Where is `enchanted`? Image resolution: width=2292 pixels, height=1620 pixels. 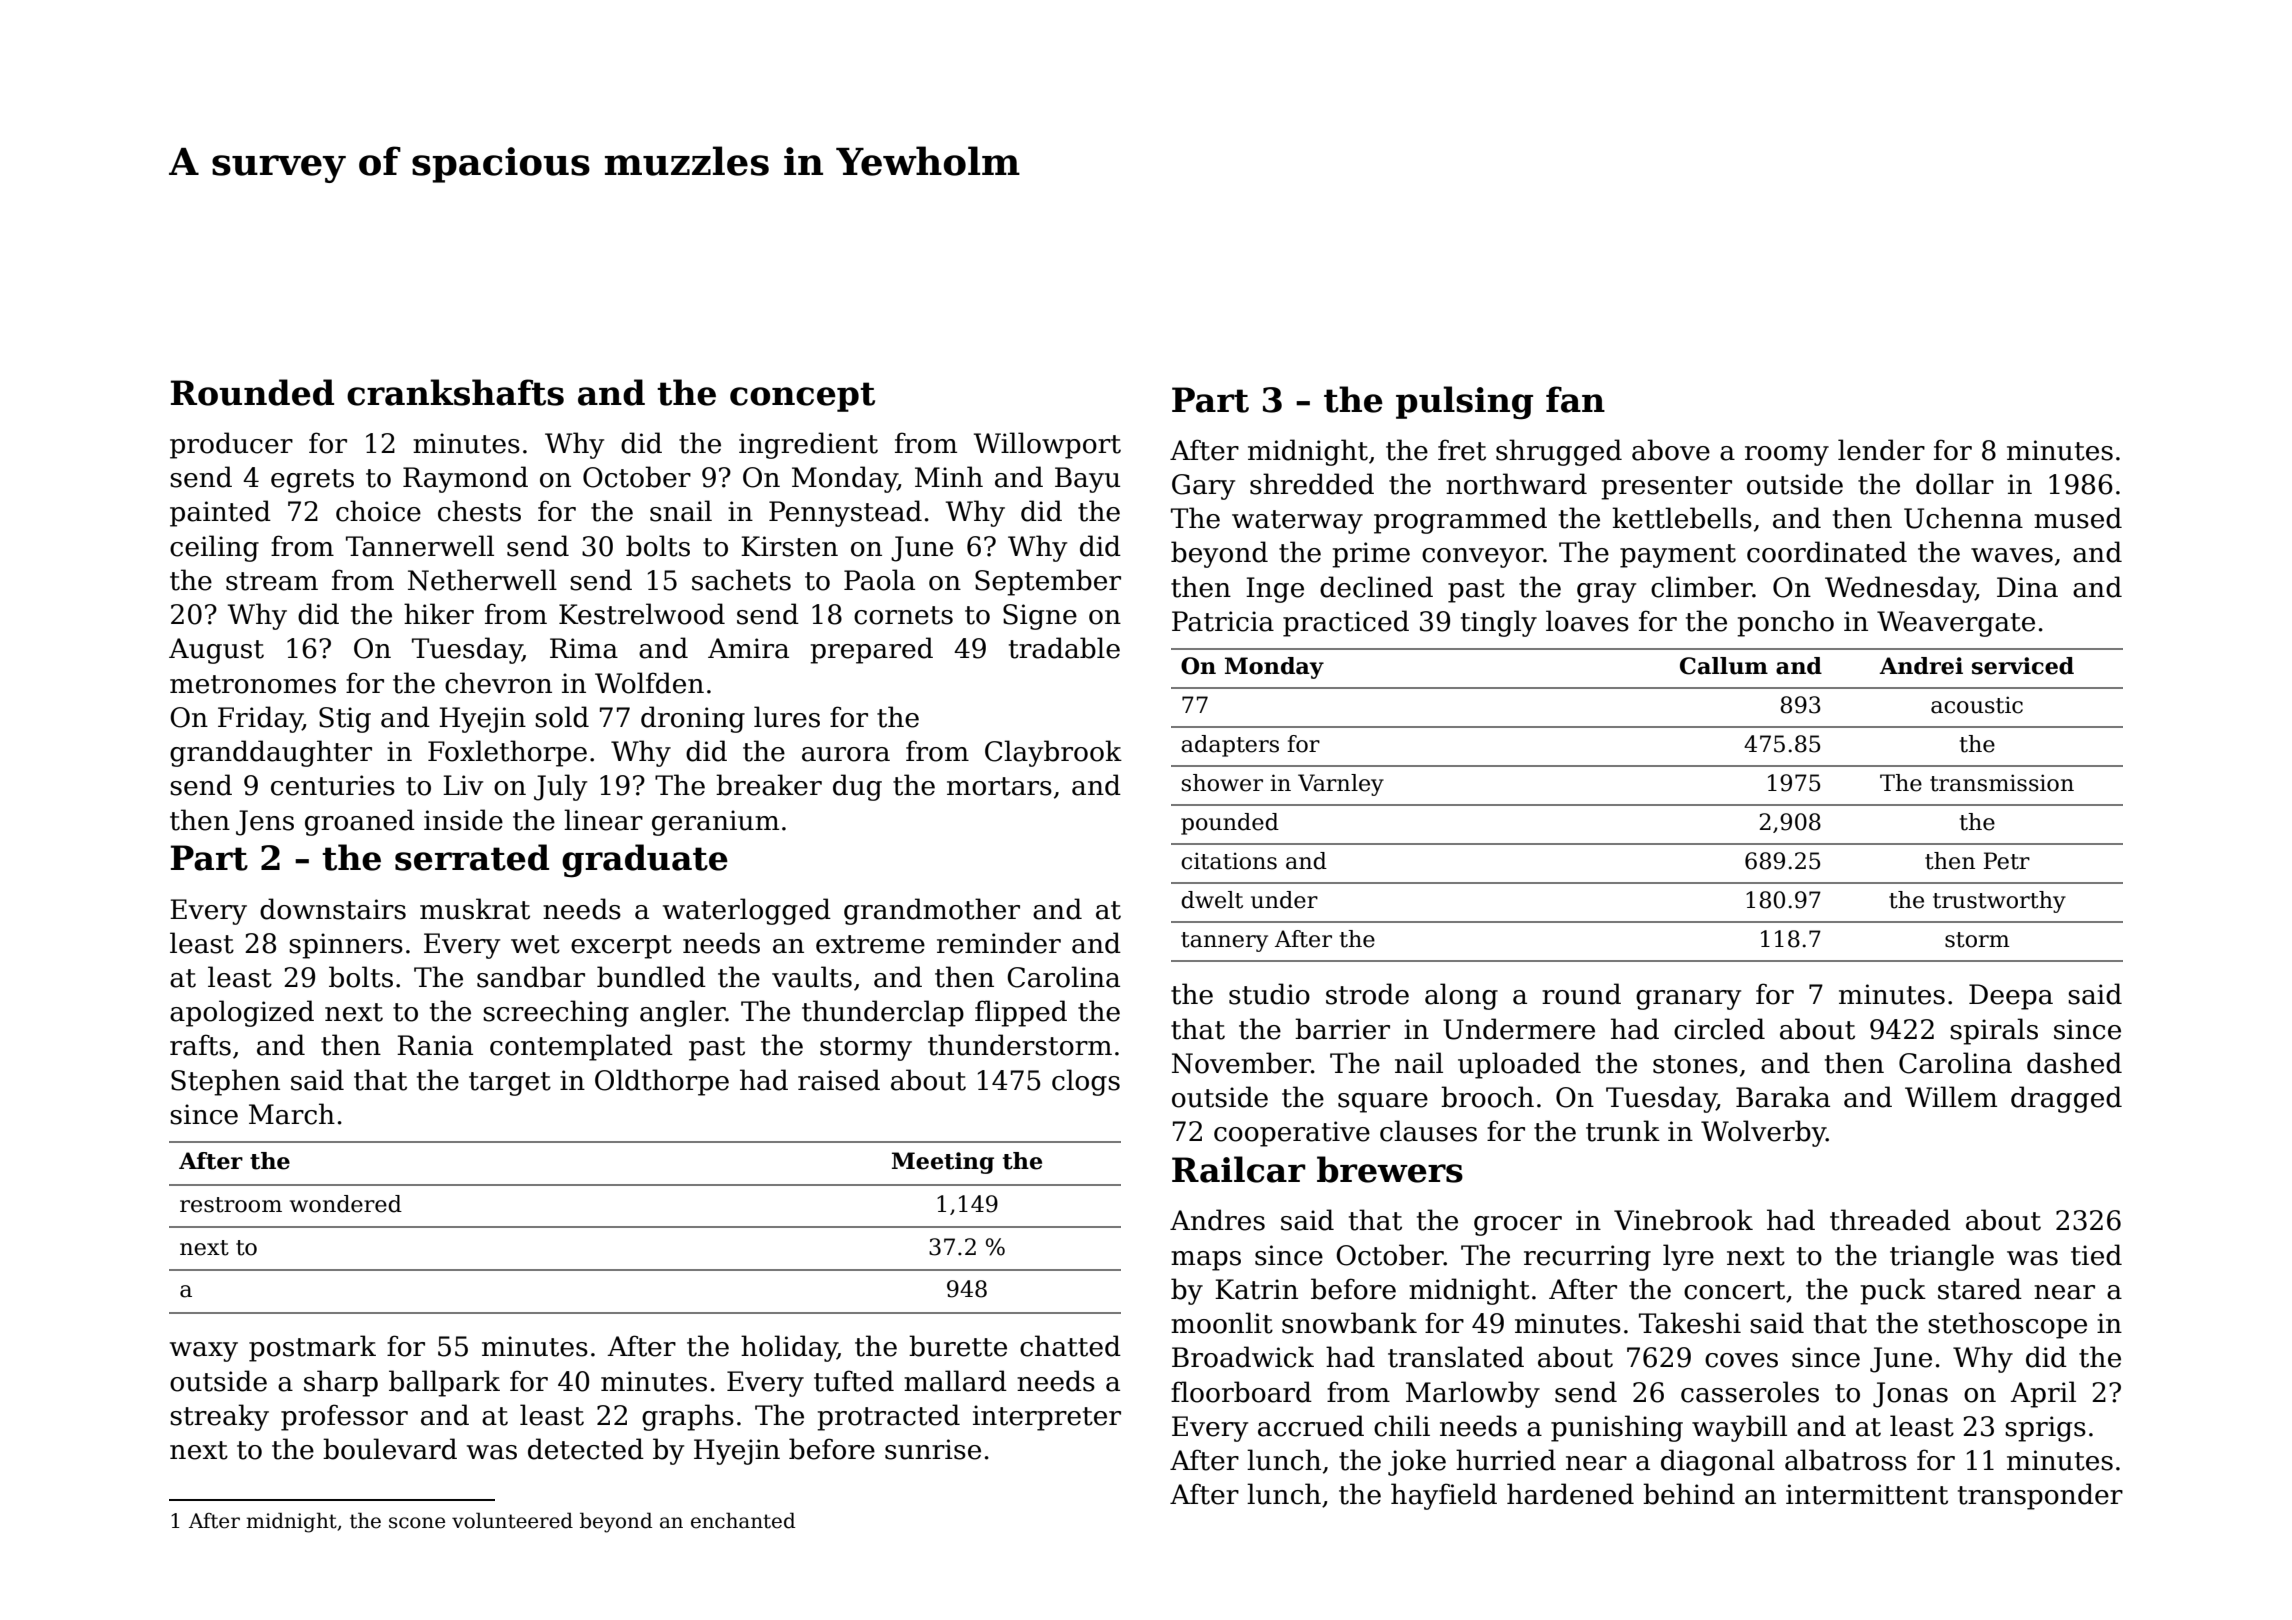 enchanted is located at coordinates (743, 1520).
